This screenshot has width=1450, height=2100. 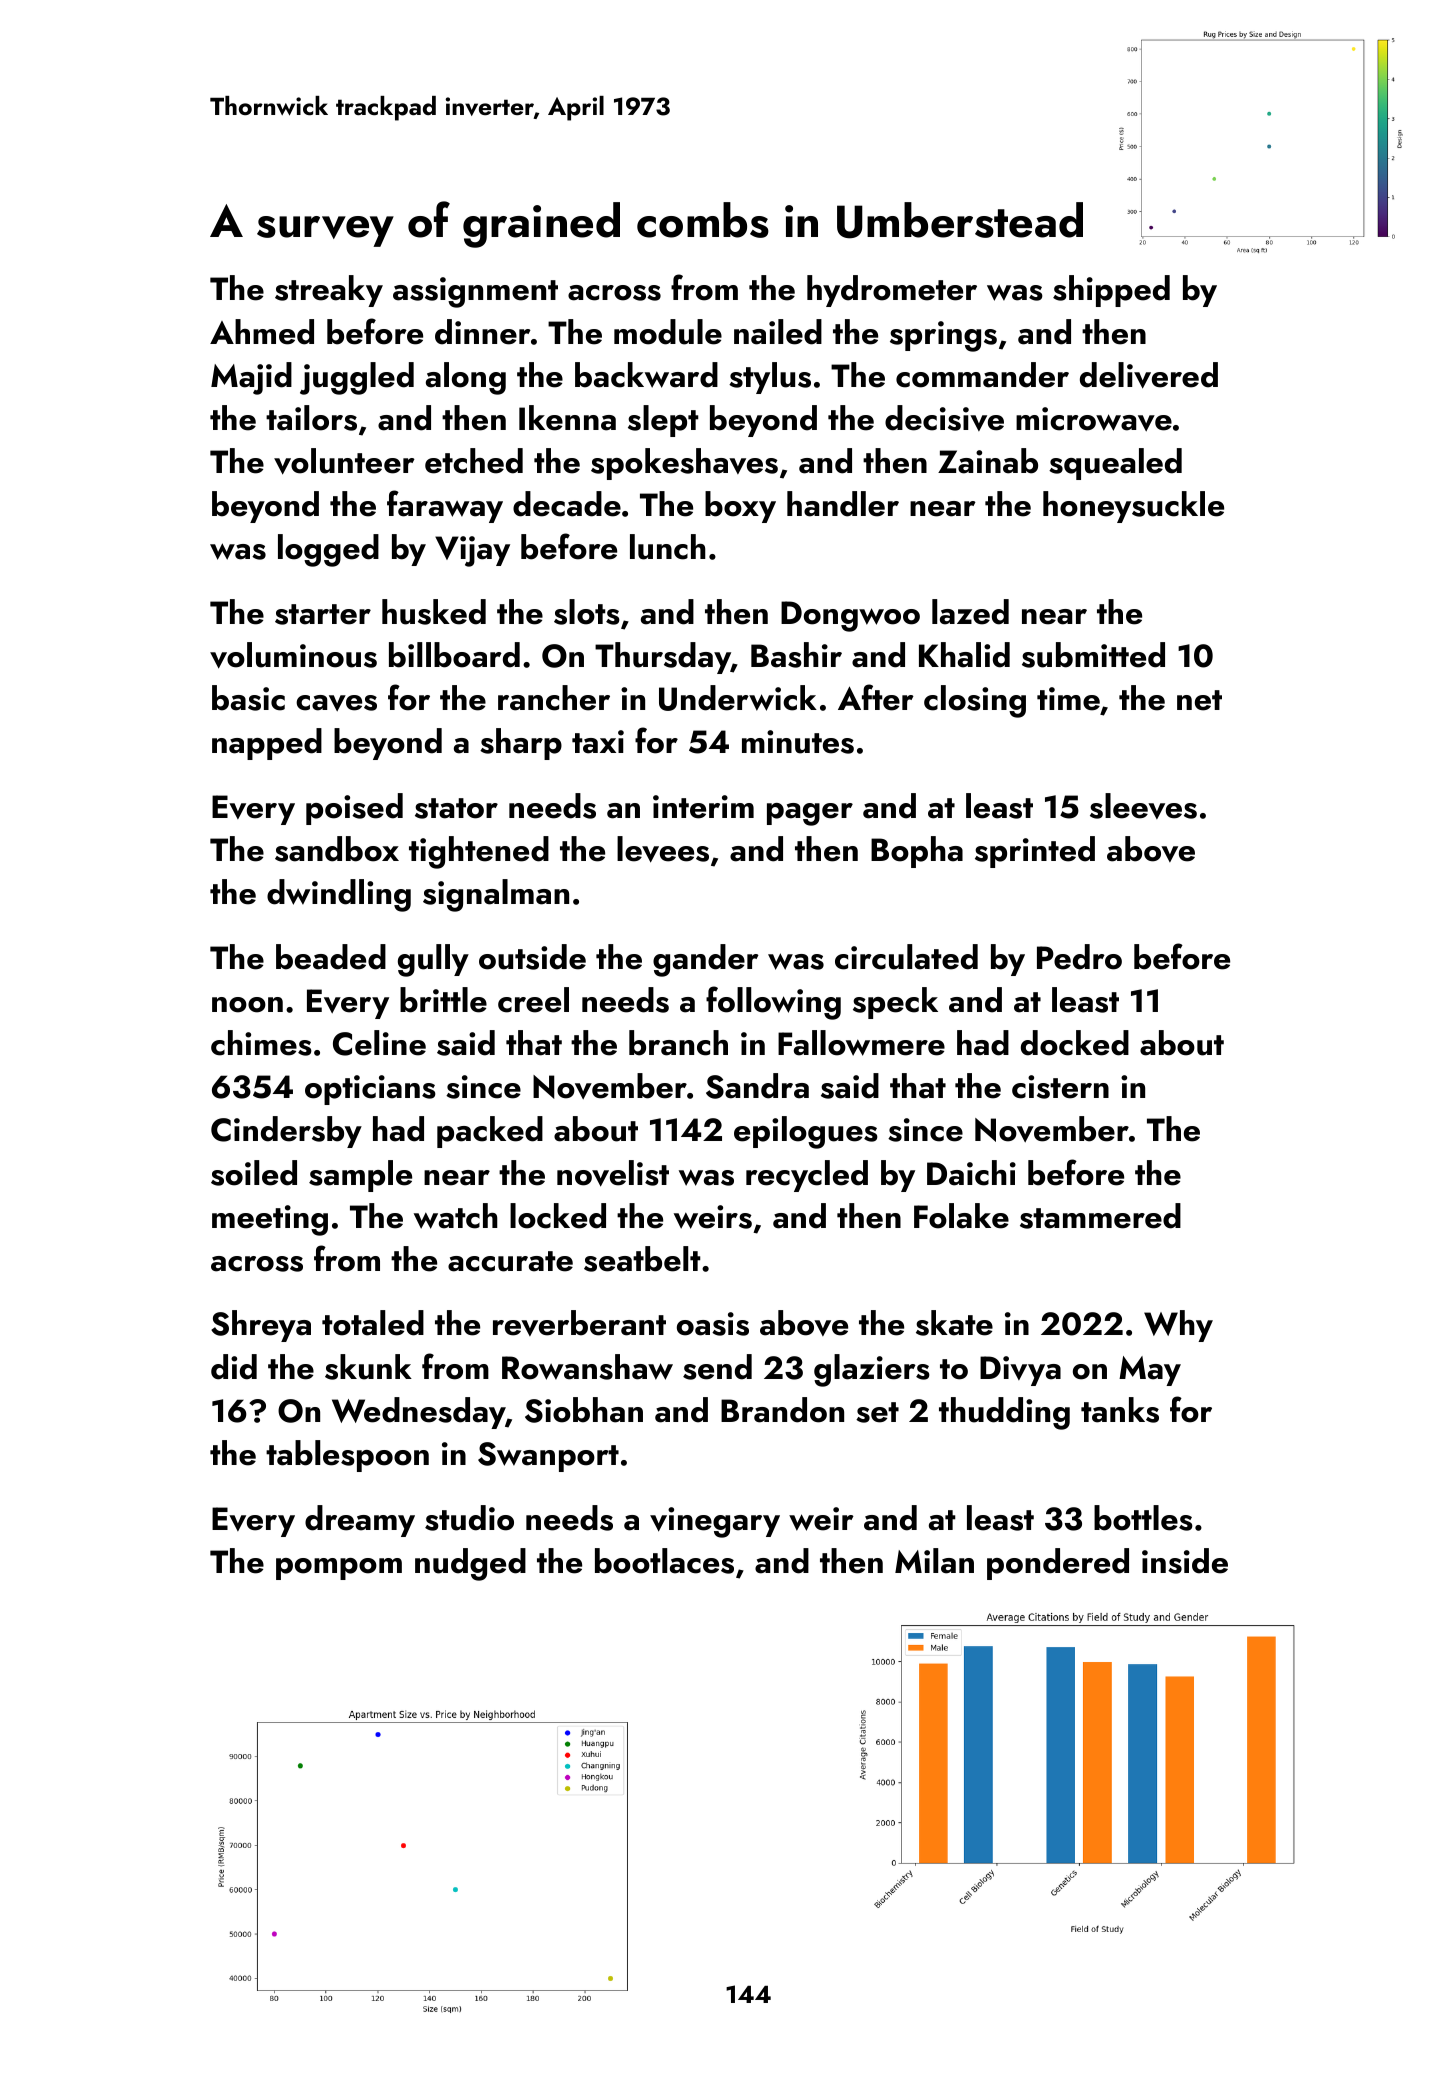 What do you see at coordinates (496, 895) in the screenshot?
I see `signalman` at bounding box center [496, 895].
